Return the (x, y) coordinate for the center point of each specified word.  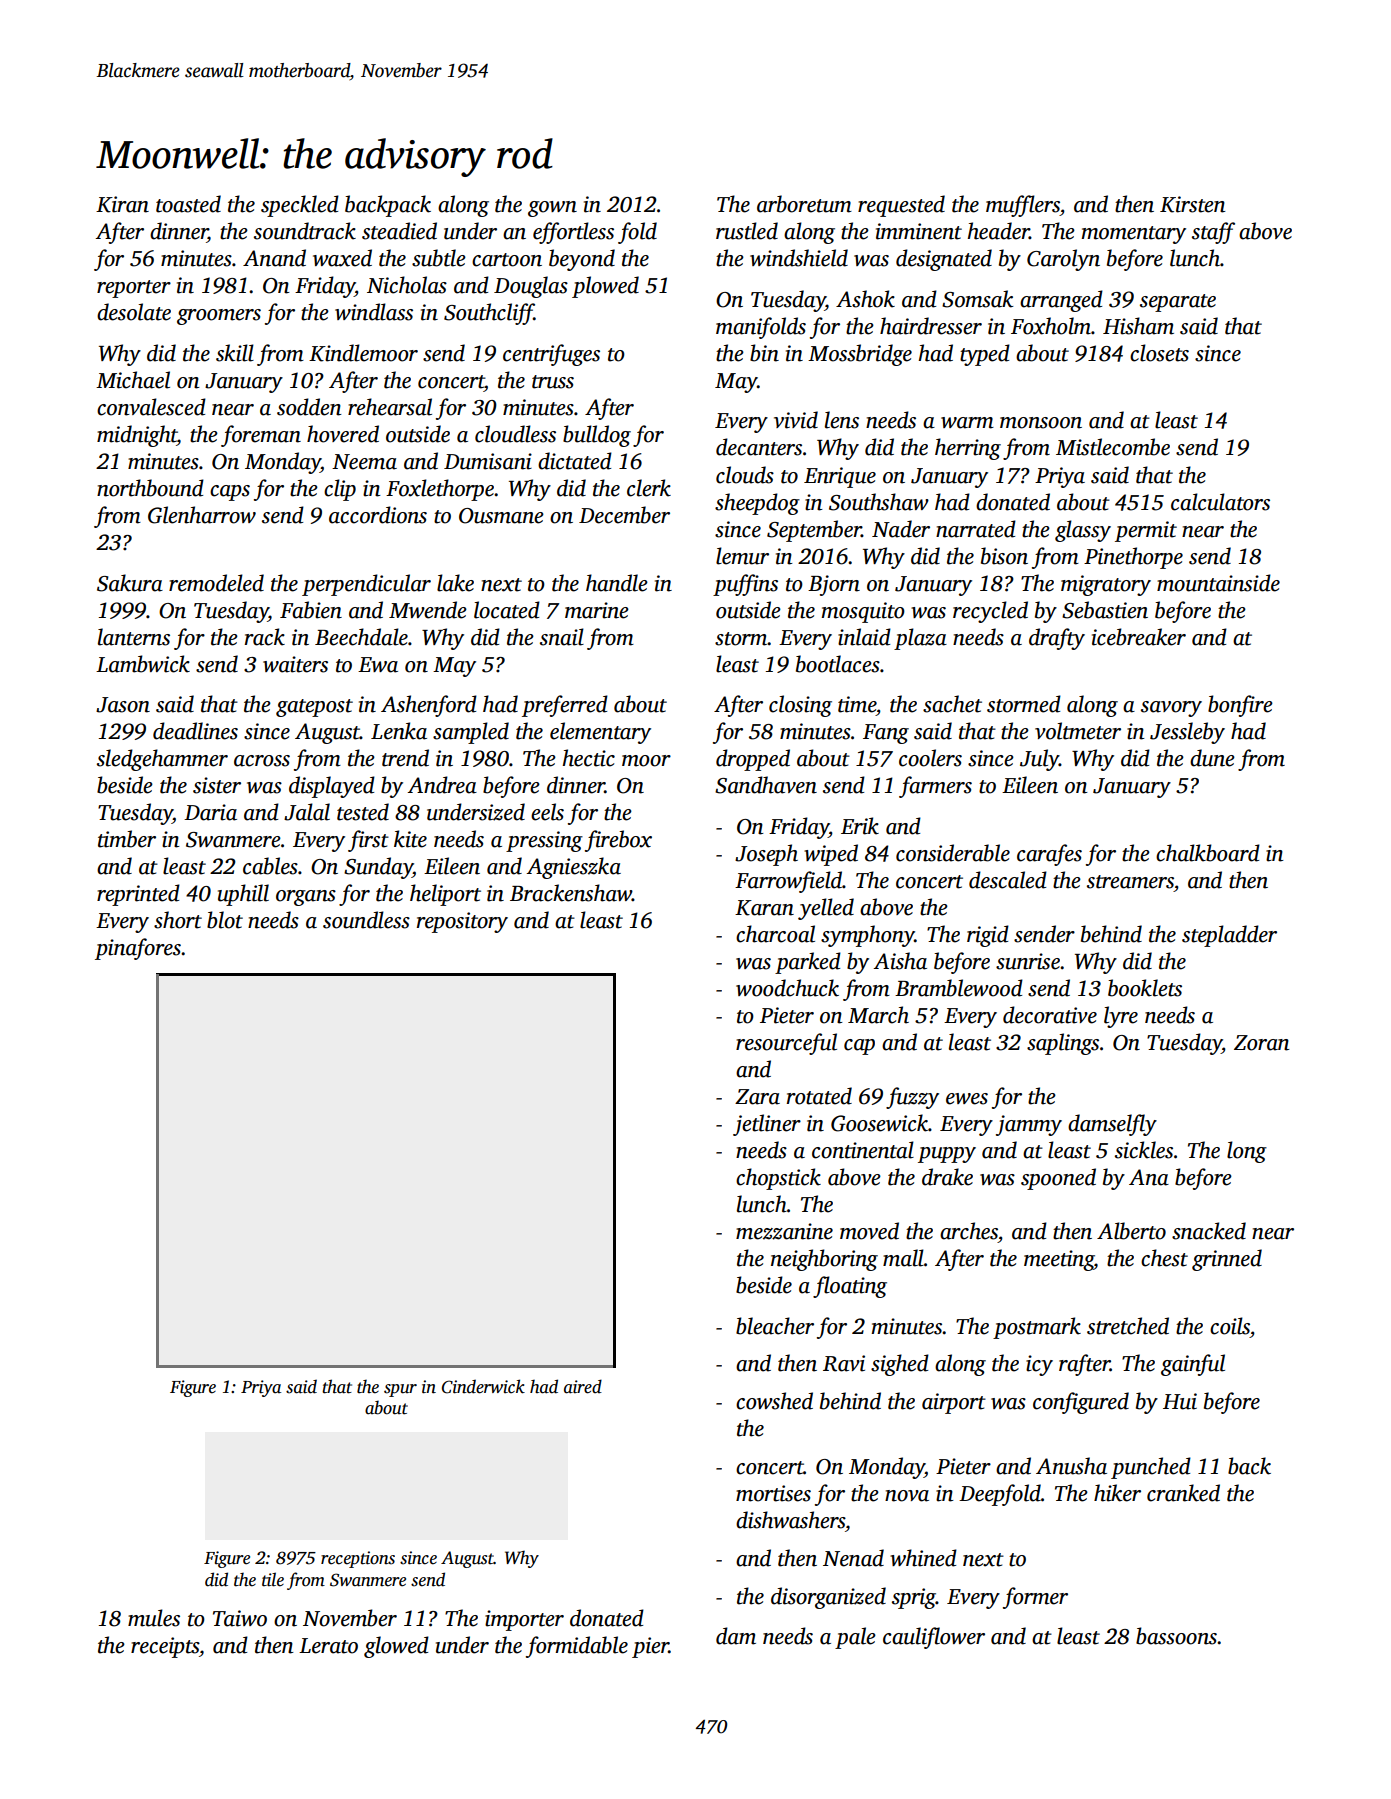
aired (583, 1386)
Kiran (122, 204)
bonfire (1240, 706)
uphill (243, 895)
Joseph (766, 855)
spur (400, 1390)
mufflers (1023, 206)
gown (552, 209)
